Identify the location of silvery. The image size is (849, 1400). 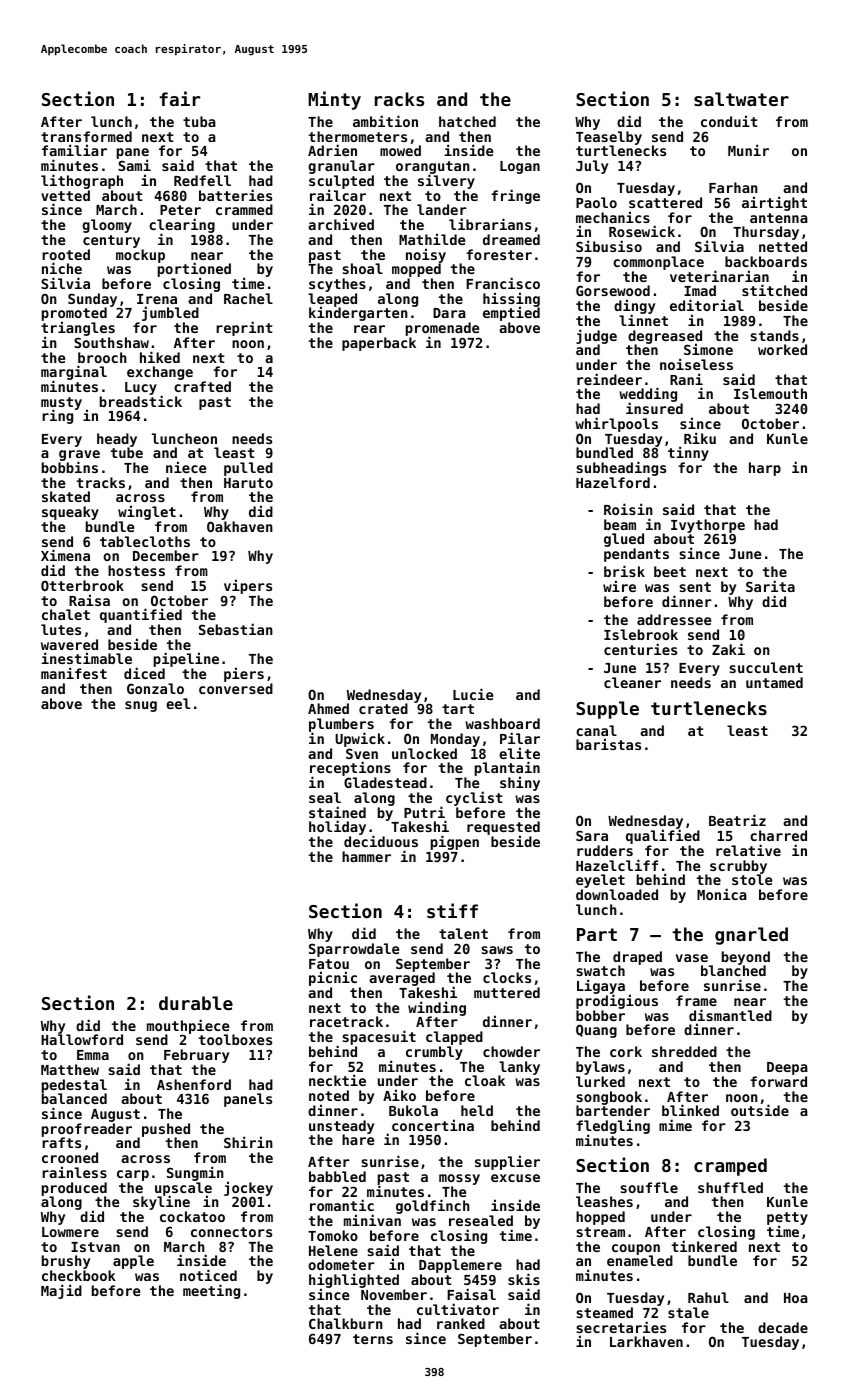
(446, 182).
